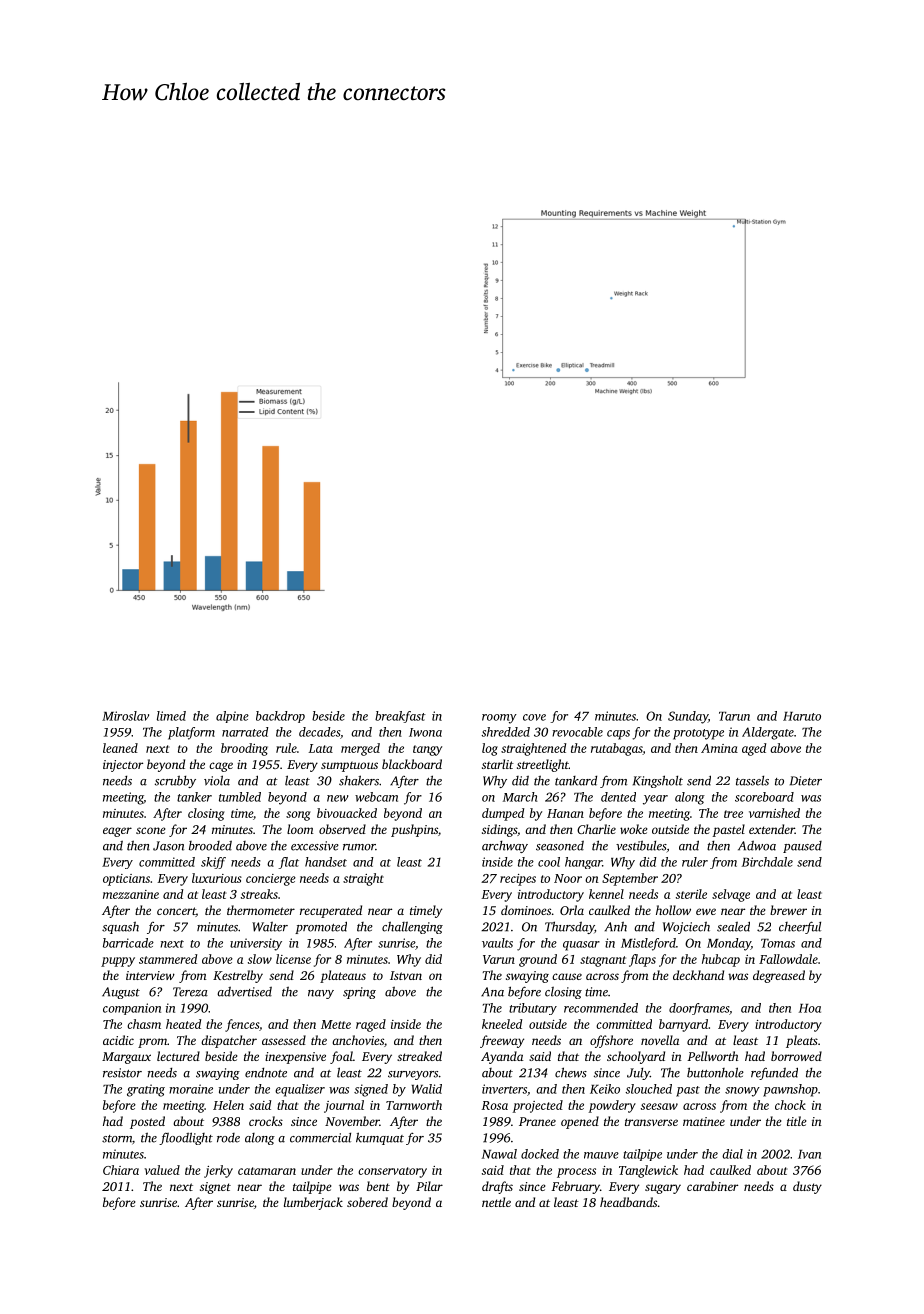 This image has height=1314, width=924. What do you see at coordinates (641, 845) in the image?
I see `vestibules` at bounding box center [641, 845].
